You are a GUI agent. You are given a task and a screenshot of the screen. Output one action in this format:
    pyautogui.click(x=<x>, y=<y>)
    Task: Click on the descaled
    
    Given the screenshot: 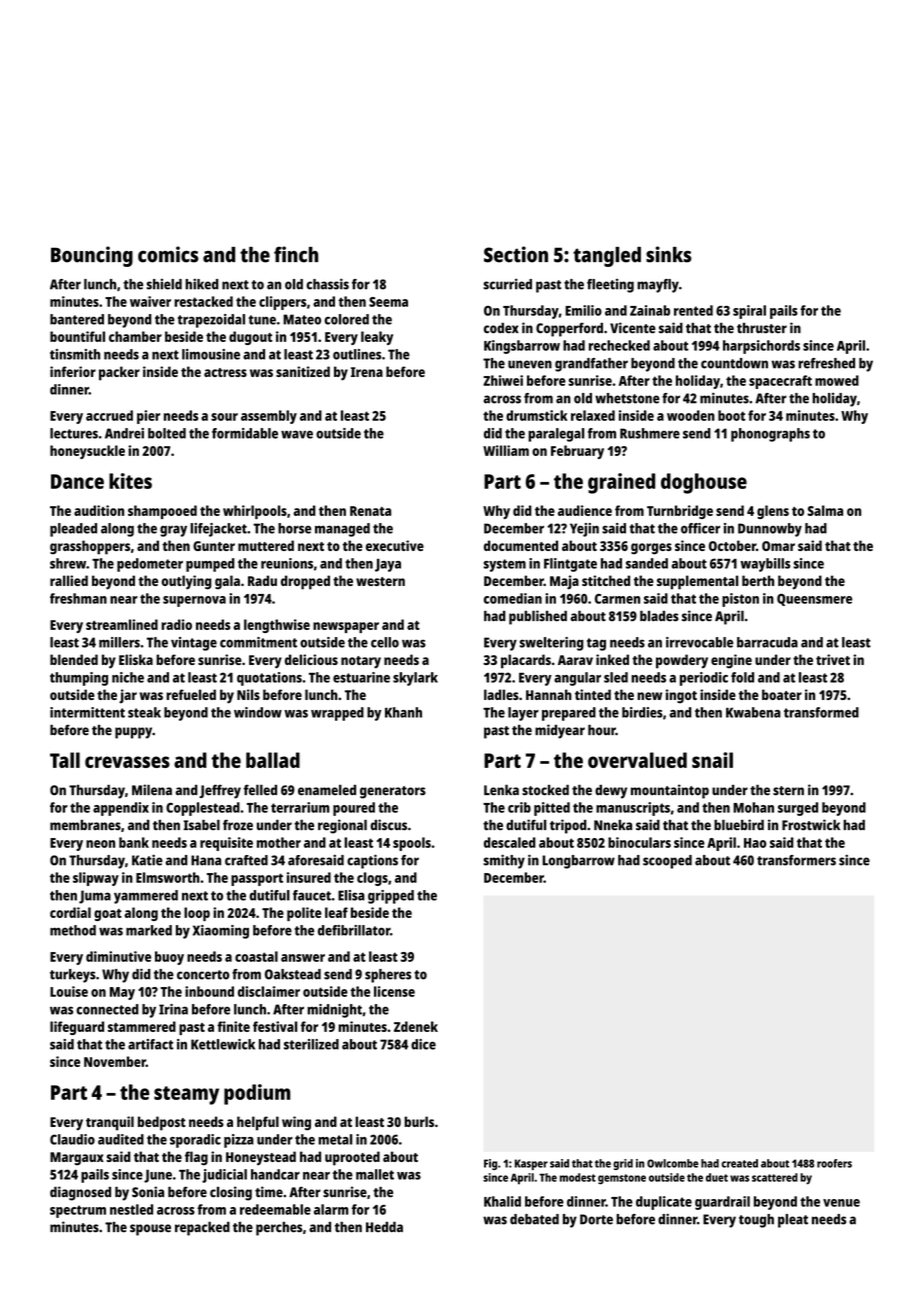 What is the action you would take?
    pyautogui.click(x=510, y=842)
